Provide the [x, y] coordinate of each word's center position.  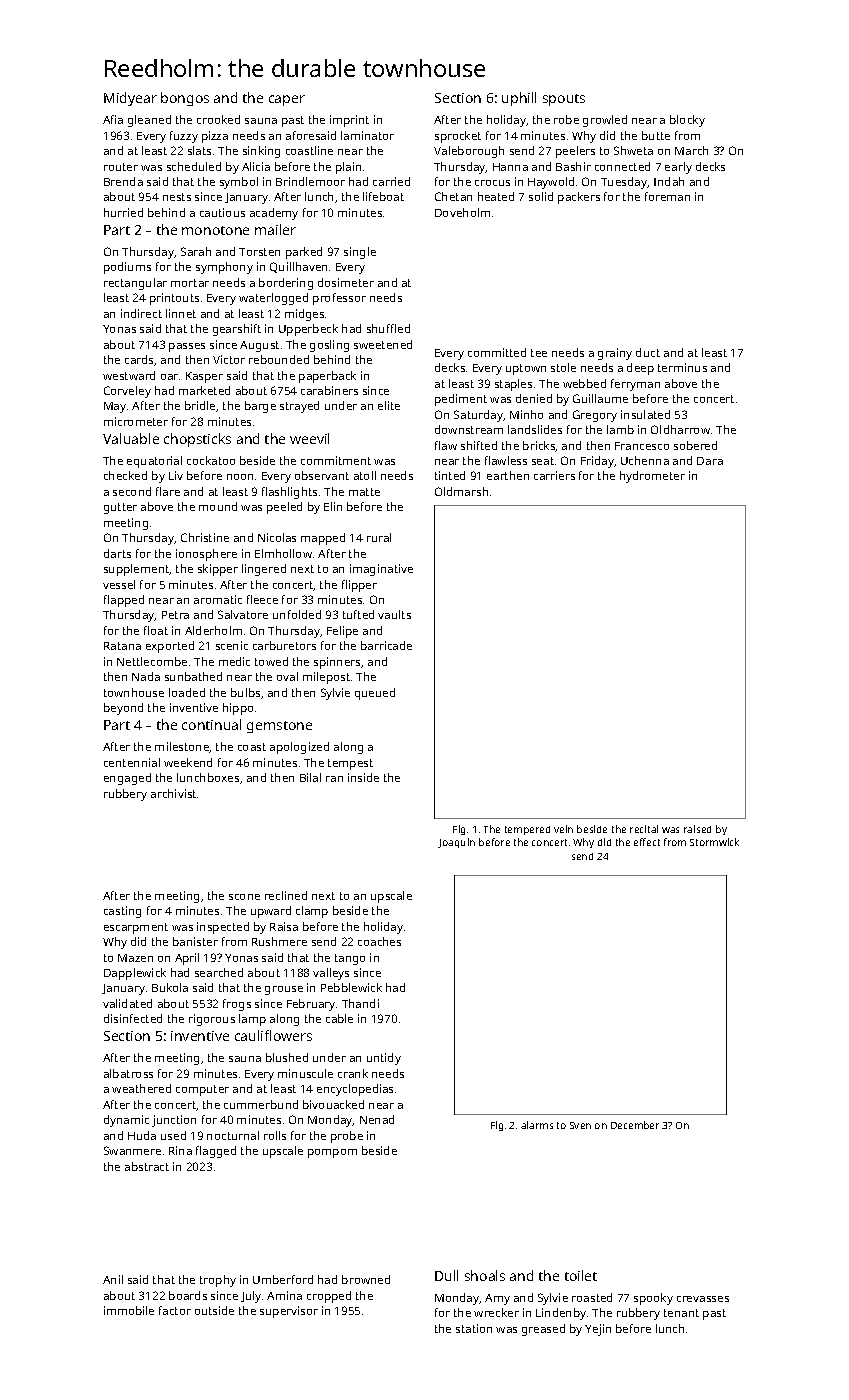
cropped [329, 1297]
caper [287, 100]
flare [168, 491]
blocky [687, 121]
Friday [597, 462]
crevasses [703, 1299]
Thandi [360, 1003]
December [635, 1125]
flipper [359, 586]
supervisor [289, 1312]
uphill [519, 99]
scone [244, 897]
